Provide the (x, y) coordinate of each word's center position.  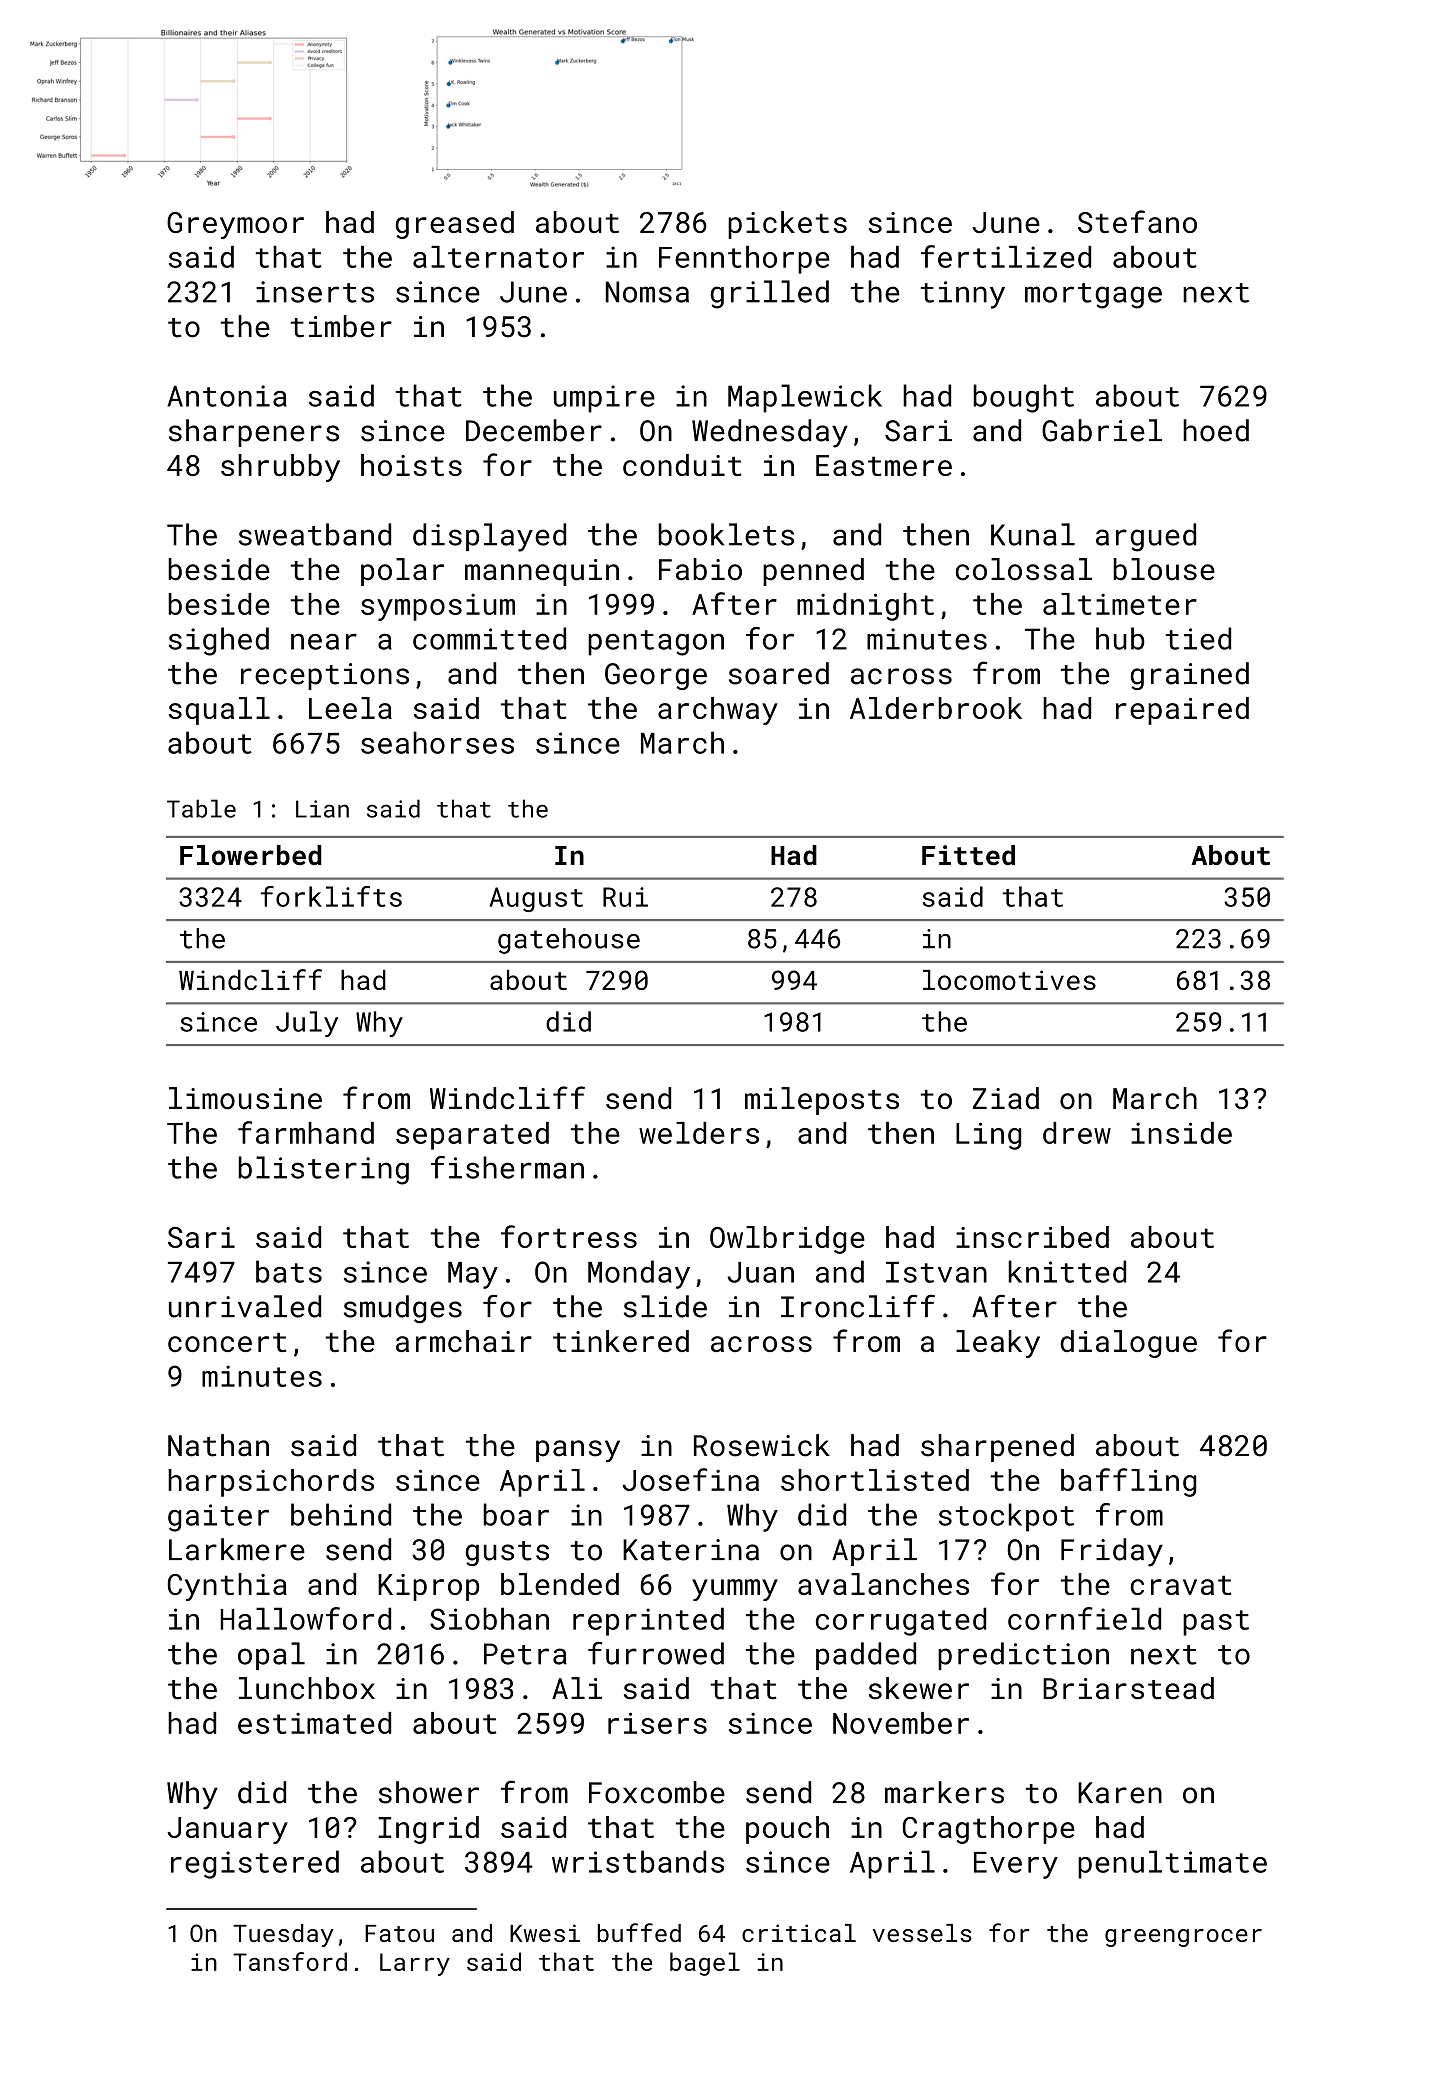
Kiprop (428, 1587)
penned (813, 572)
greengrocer (1183, 1938)
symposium (438, 607)
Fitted (968, 855)
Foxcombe (657, 1792)
